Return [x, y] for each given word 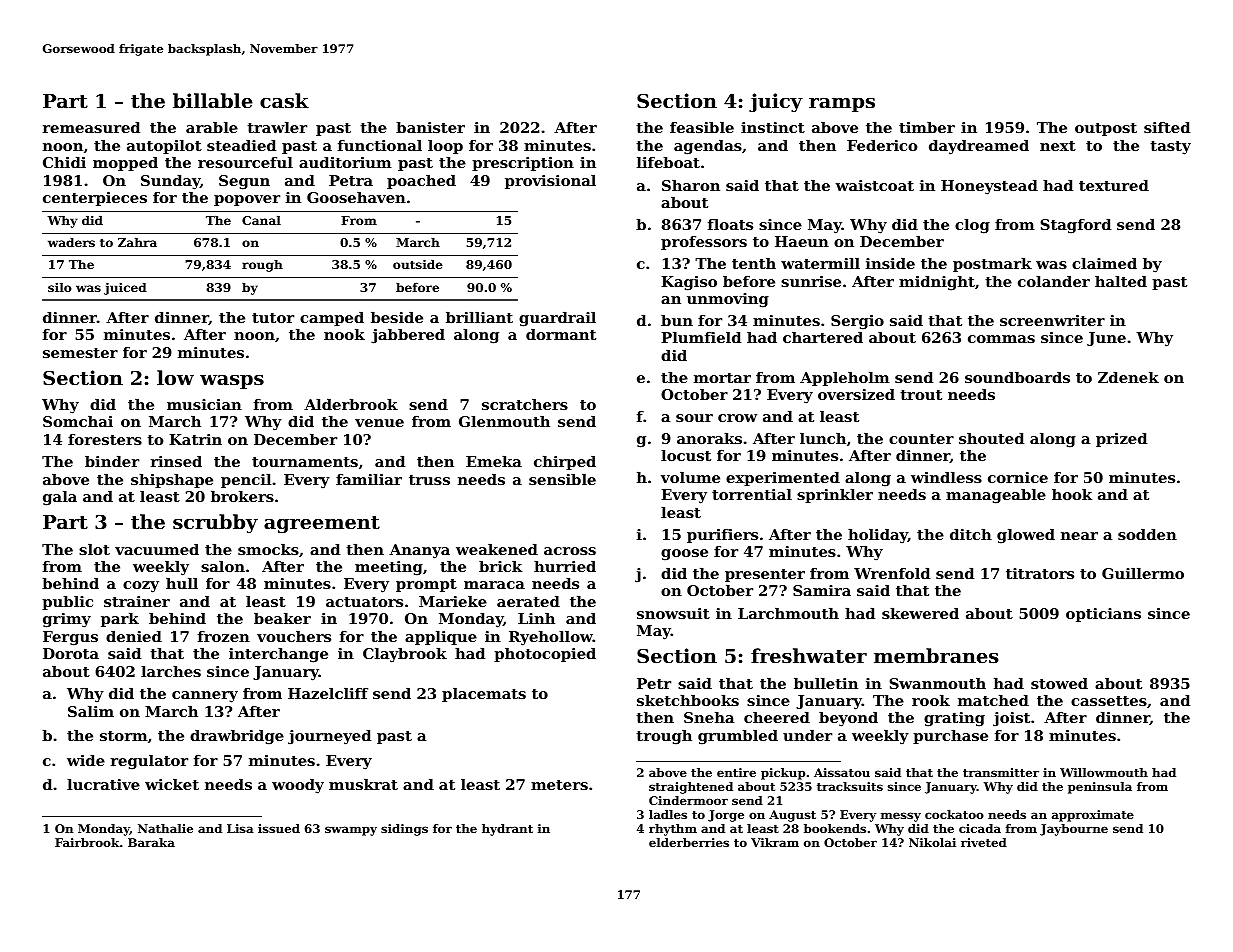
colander [1054, 281]
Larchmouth [788, 613]
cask [284, 100]
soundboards [1017, 377]
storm [124, 736]
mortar [722, 378]
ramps [842, 105]
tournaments [305, 462]
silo [60, 287]
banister [430, 127]
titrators [1040, 573]
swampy [351, 831]
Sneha [709, 717]
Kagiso [689, 283]
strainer [137, 601]
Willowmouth [1104, 772]
